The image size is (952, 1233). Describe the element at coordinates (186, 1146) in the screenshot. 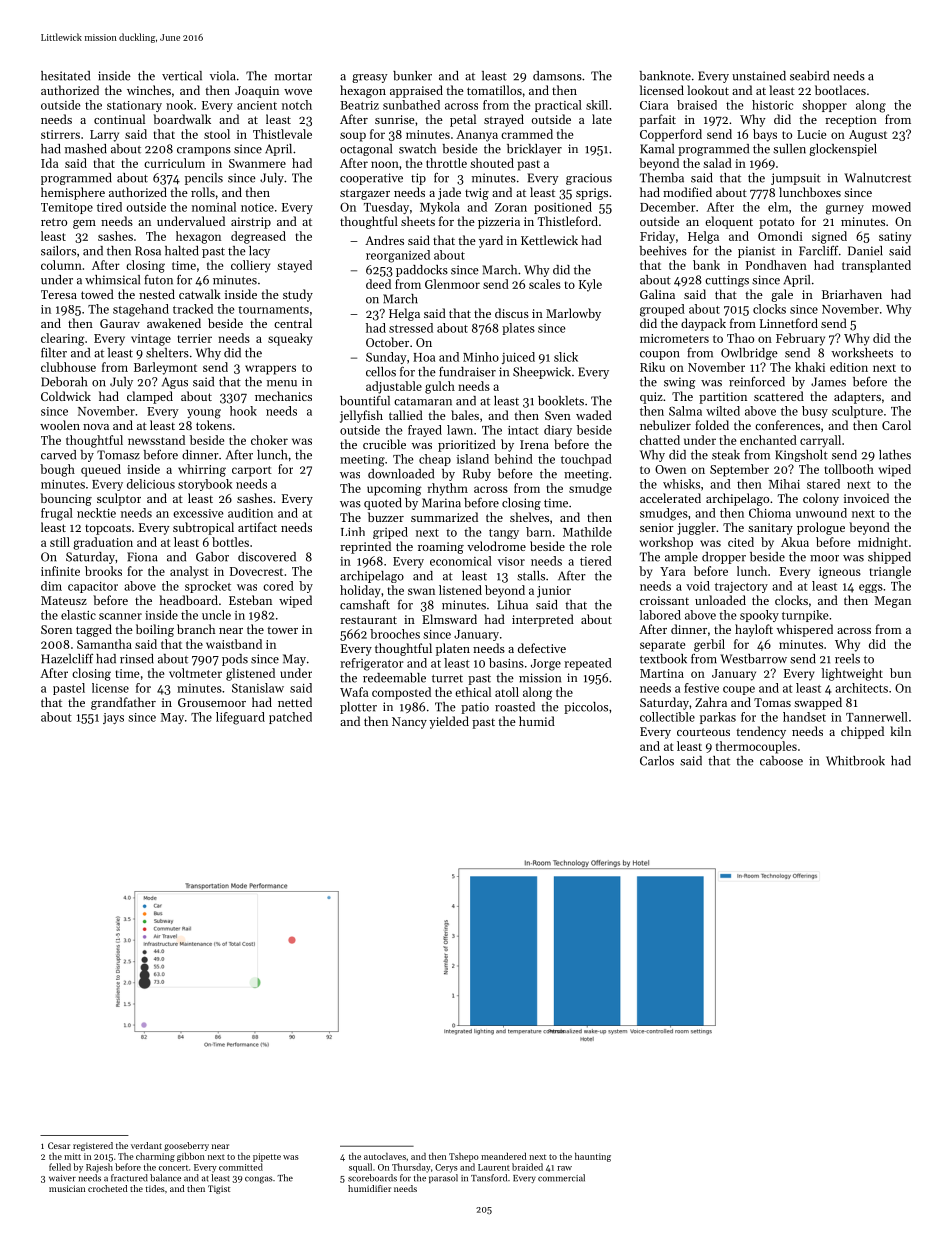

I see `gooseberry` at that location.
